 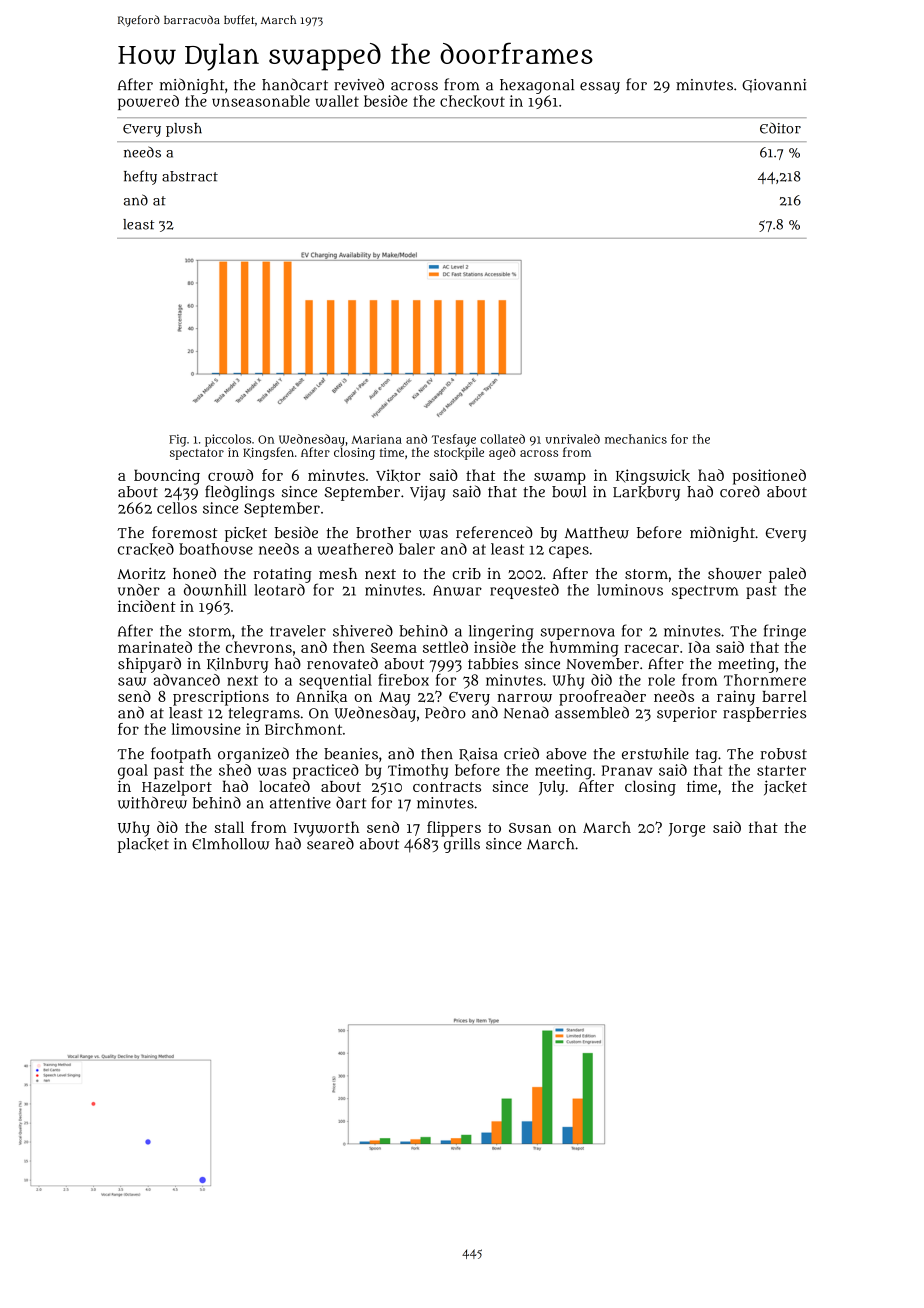 I want to click on positioned, so click(x=769, y=477).
